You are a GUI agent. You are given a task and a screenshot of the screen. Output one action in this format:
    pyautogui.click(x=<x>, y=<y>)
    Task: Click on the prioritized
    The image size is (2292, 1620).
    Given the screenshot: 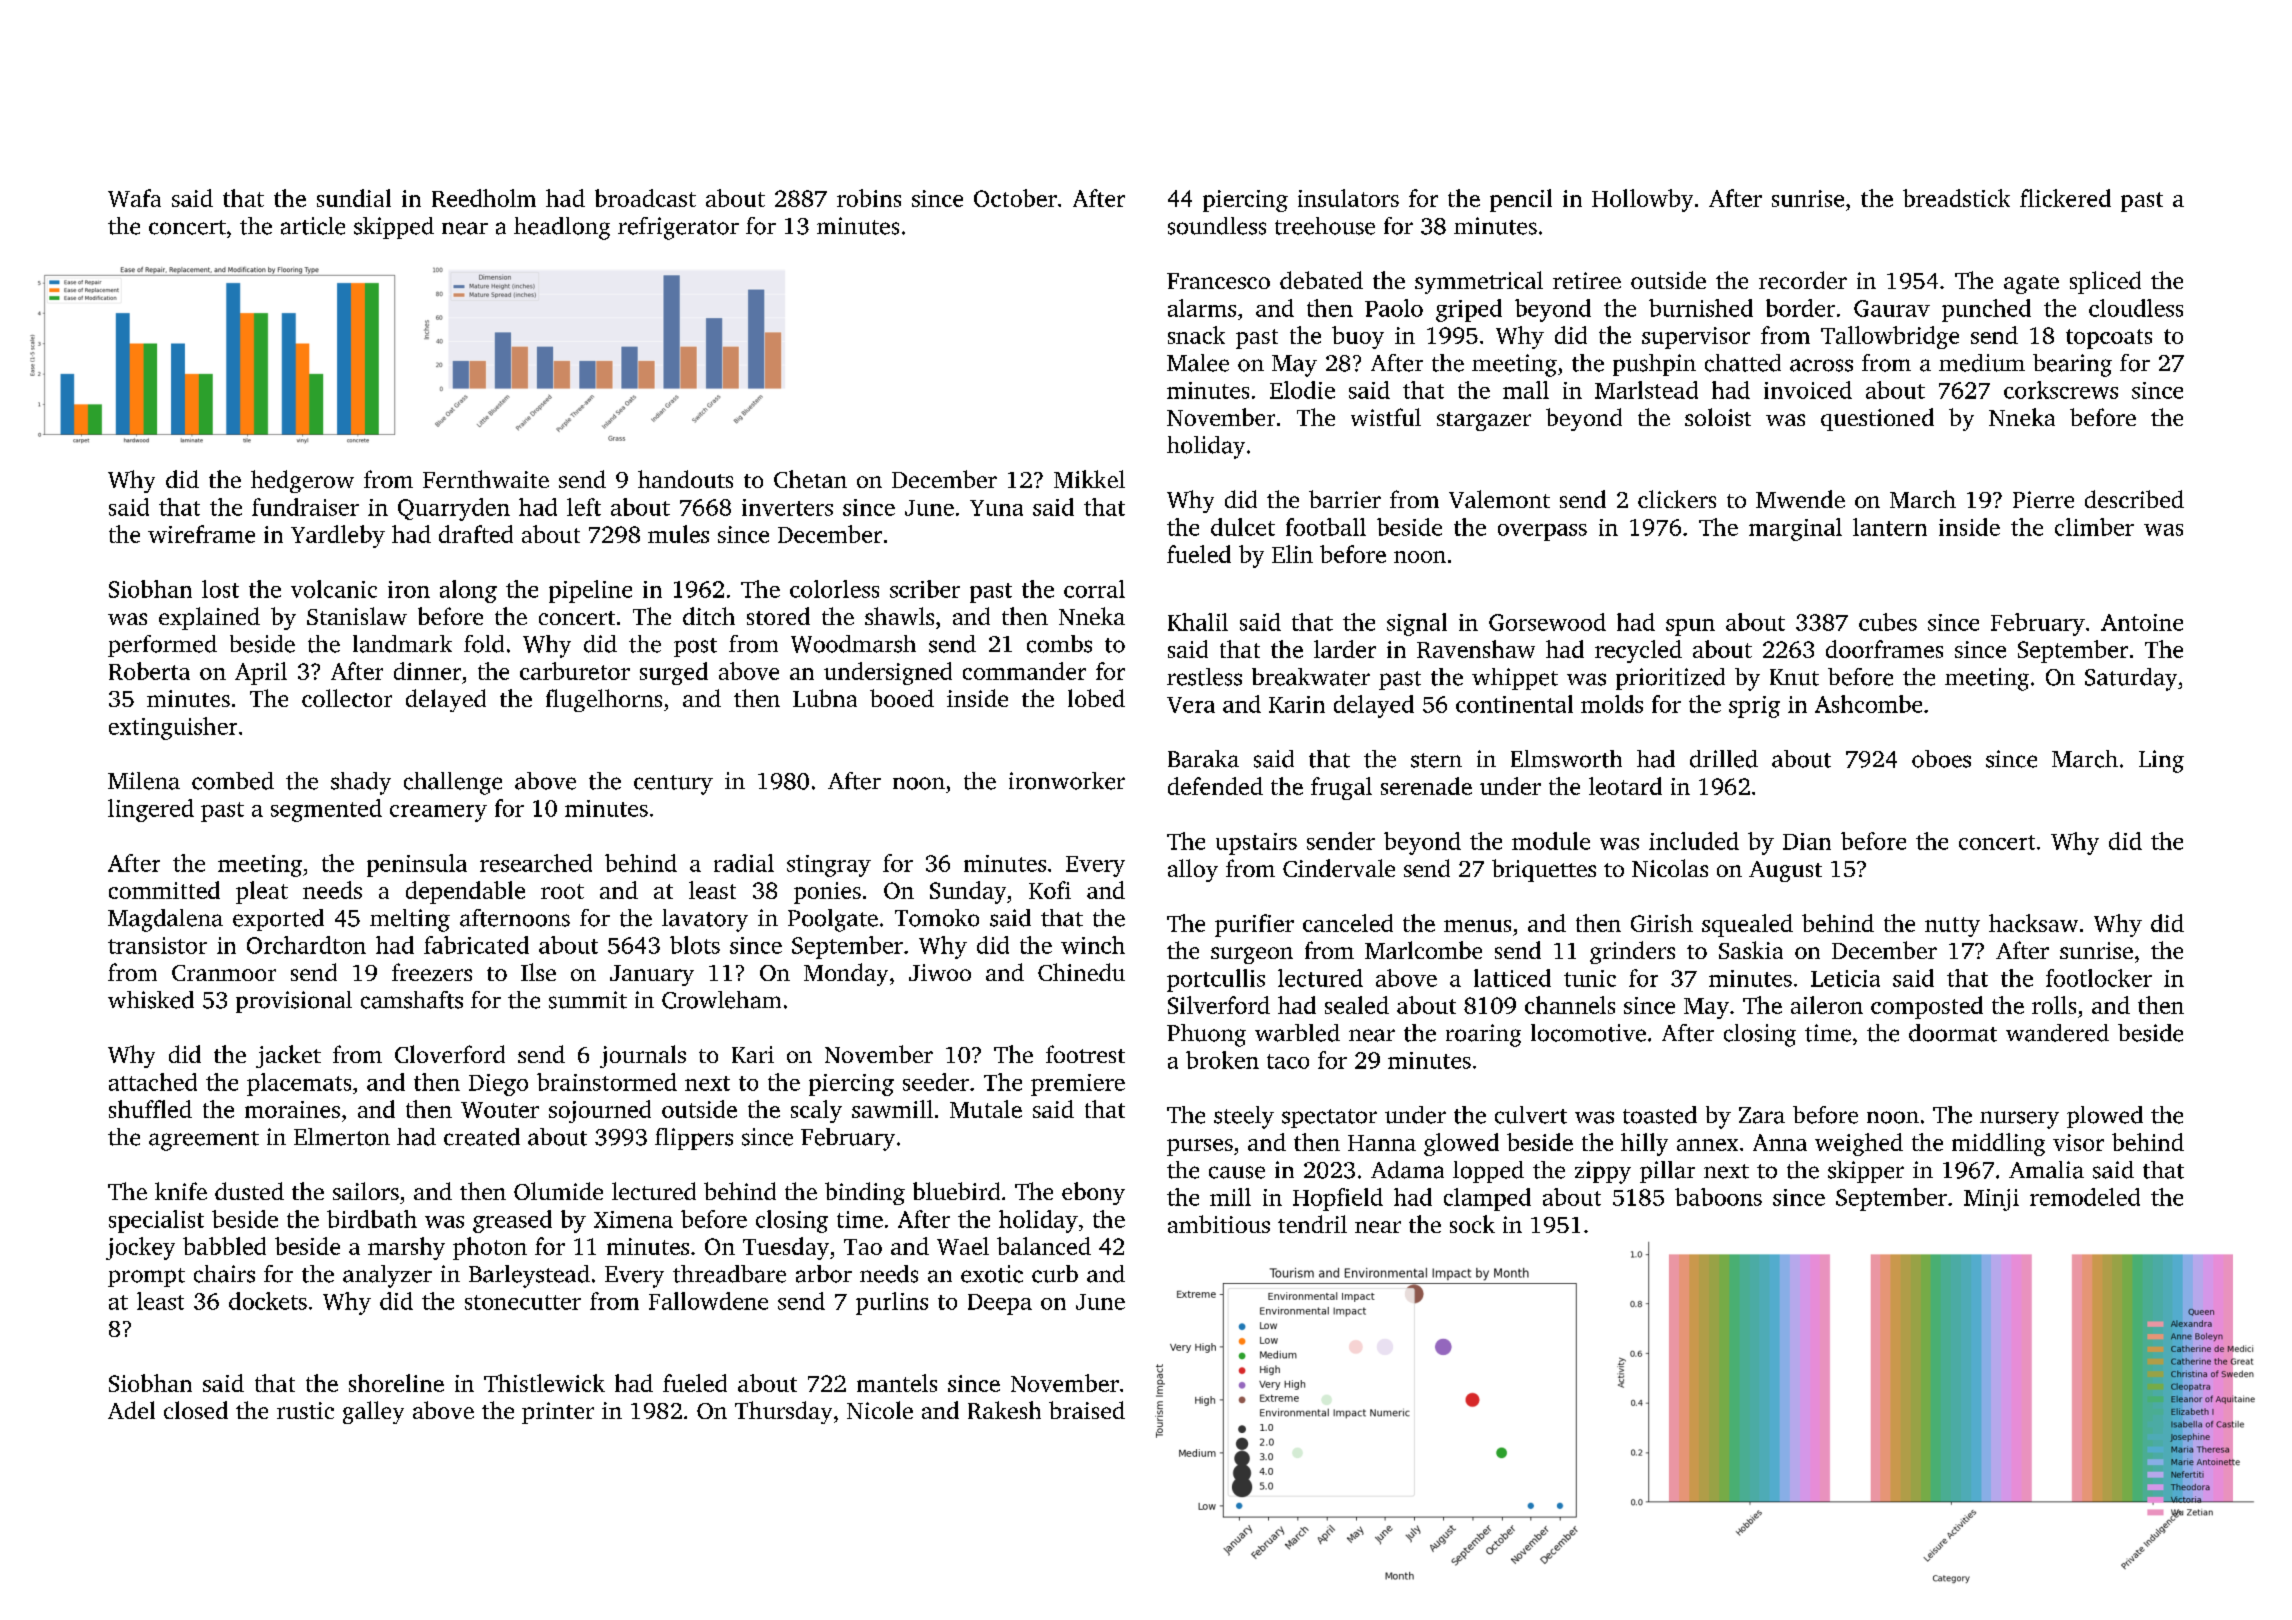 What is the action you would take?
    pyautogui.click(x=1670, y=679)
